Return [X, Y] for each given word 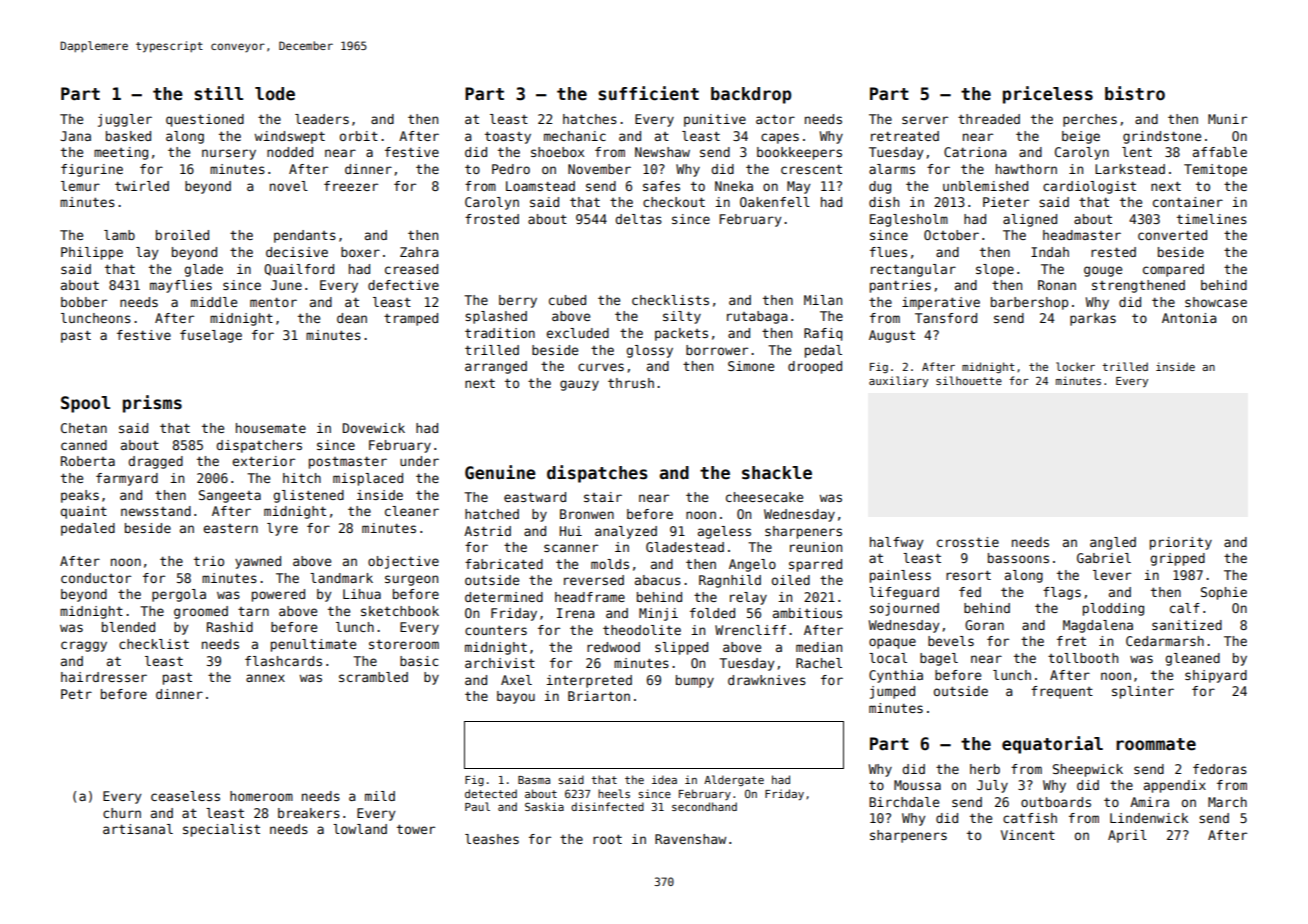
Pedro [511, 169]
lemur [80, 186]
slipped [681, 648]
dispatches [597, 474]
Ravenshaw [690, 839]
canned [84, 445]
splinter [1143, 692]
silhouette [969, 380]
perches [1090, 120]
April [1127, 836]
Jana [76, 136]
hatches [590, 119]
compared [1173, 270]
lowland [360, 829]
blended [128, 627]
